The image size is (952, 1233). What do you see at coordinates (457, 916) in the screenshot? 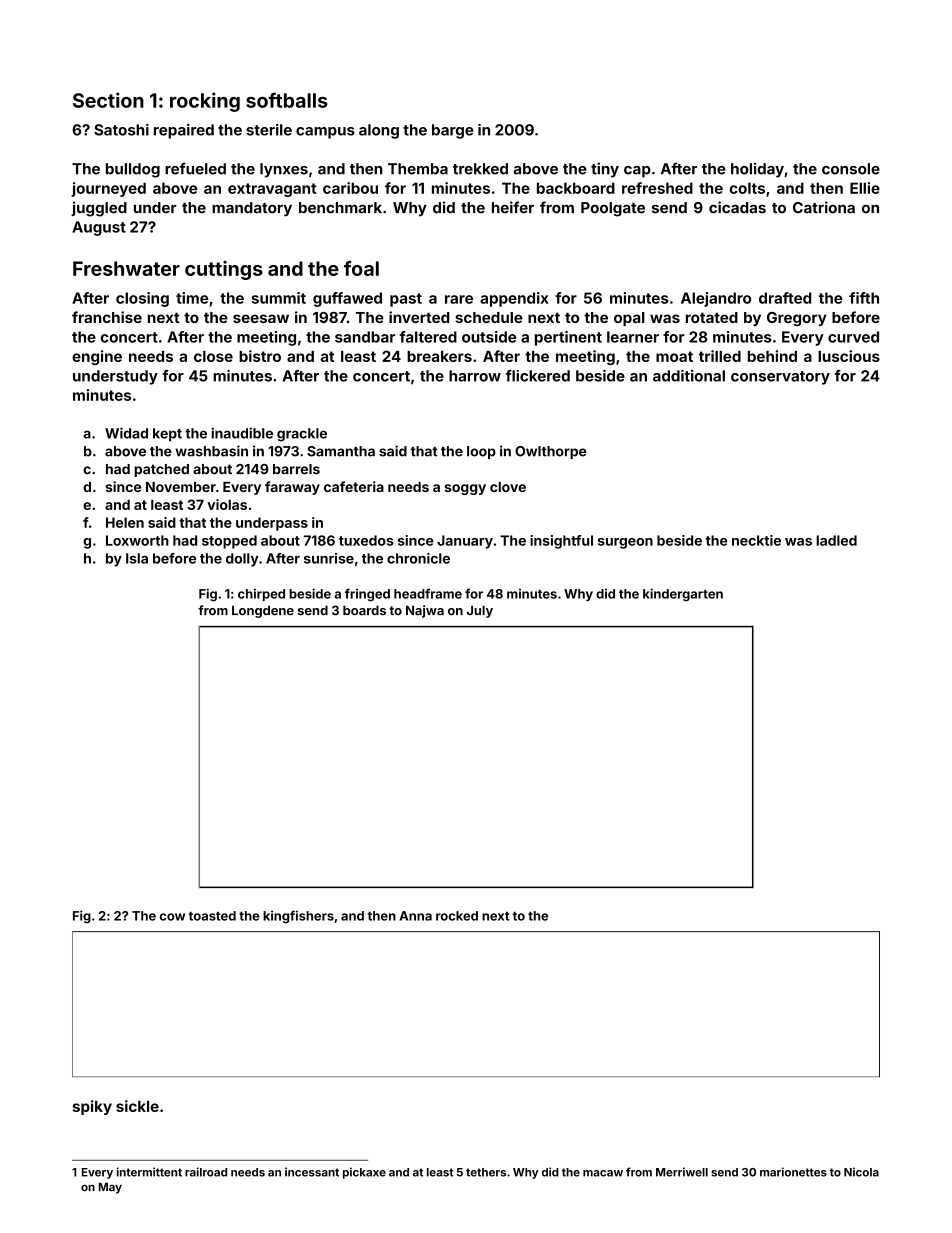
I see `rocked` at bounding box center [457, 916].
